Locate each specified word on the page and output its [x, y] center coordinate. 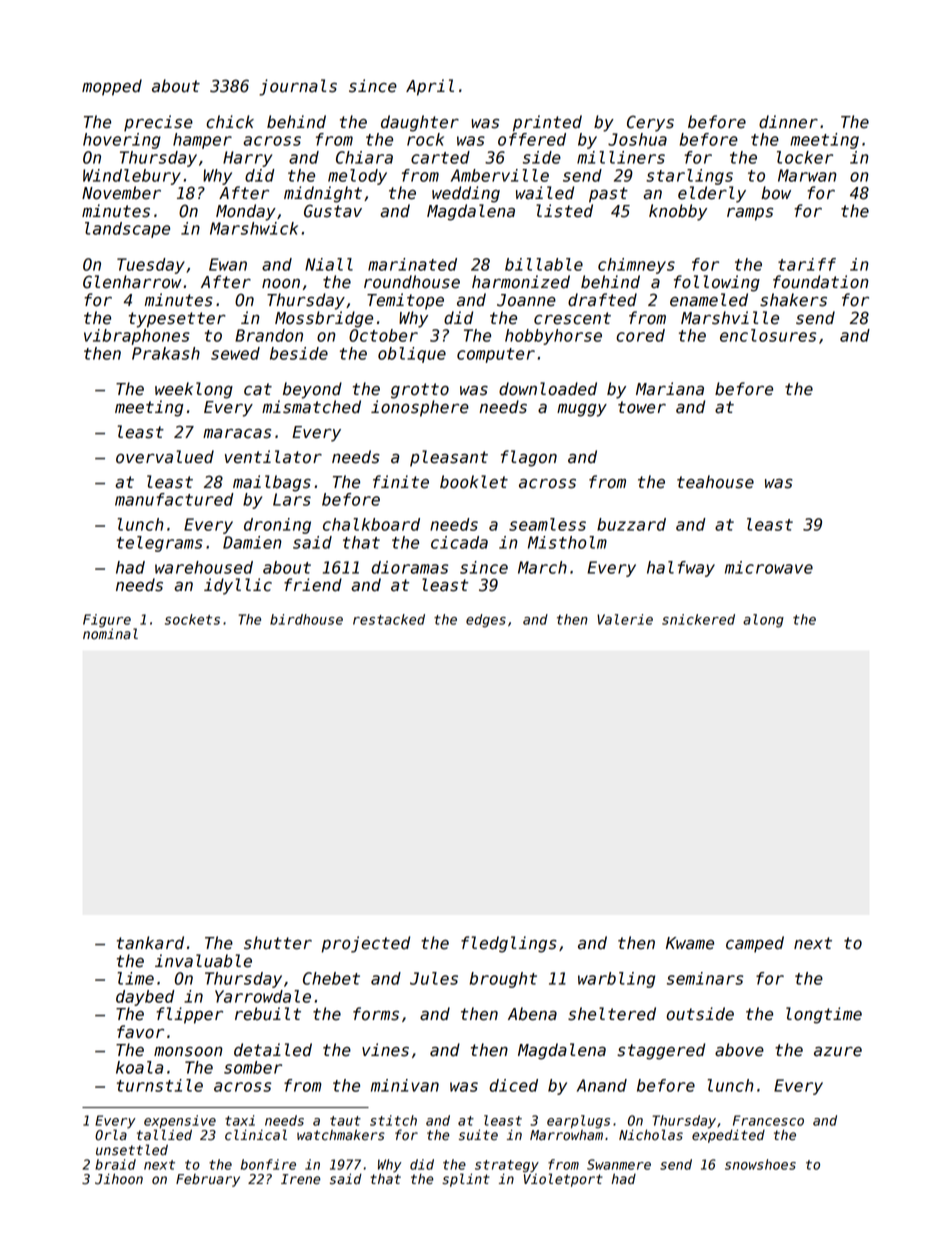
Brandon [269, 335]
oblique [412, 355]
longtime [824, 1015]
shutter [278, 943]
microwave [769, 567]
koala [139, 1067]
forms [376, 1014]
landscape [127, 230]
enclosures [768, 335]
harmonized [521, 282]
